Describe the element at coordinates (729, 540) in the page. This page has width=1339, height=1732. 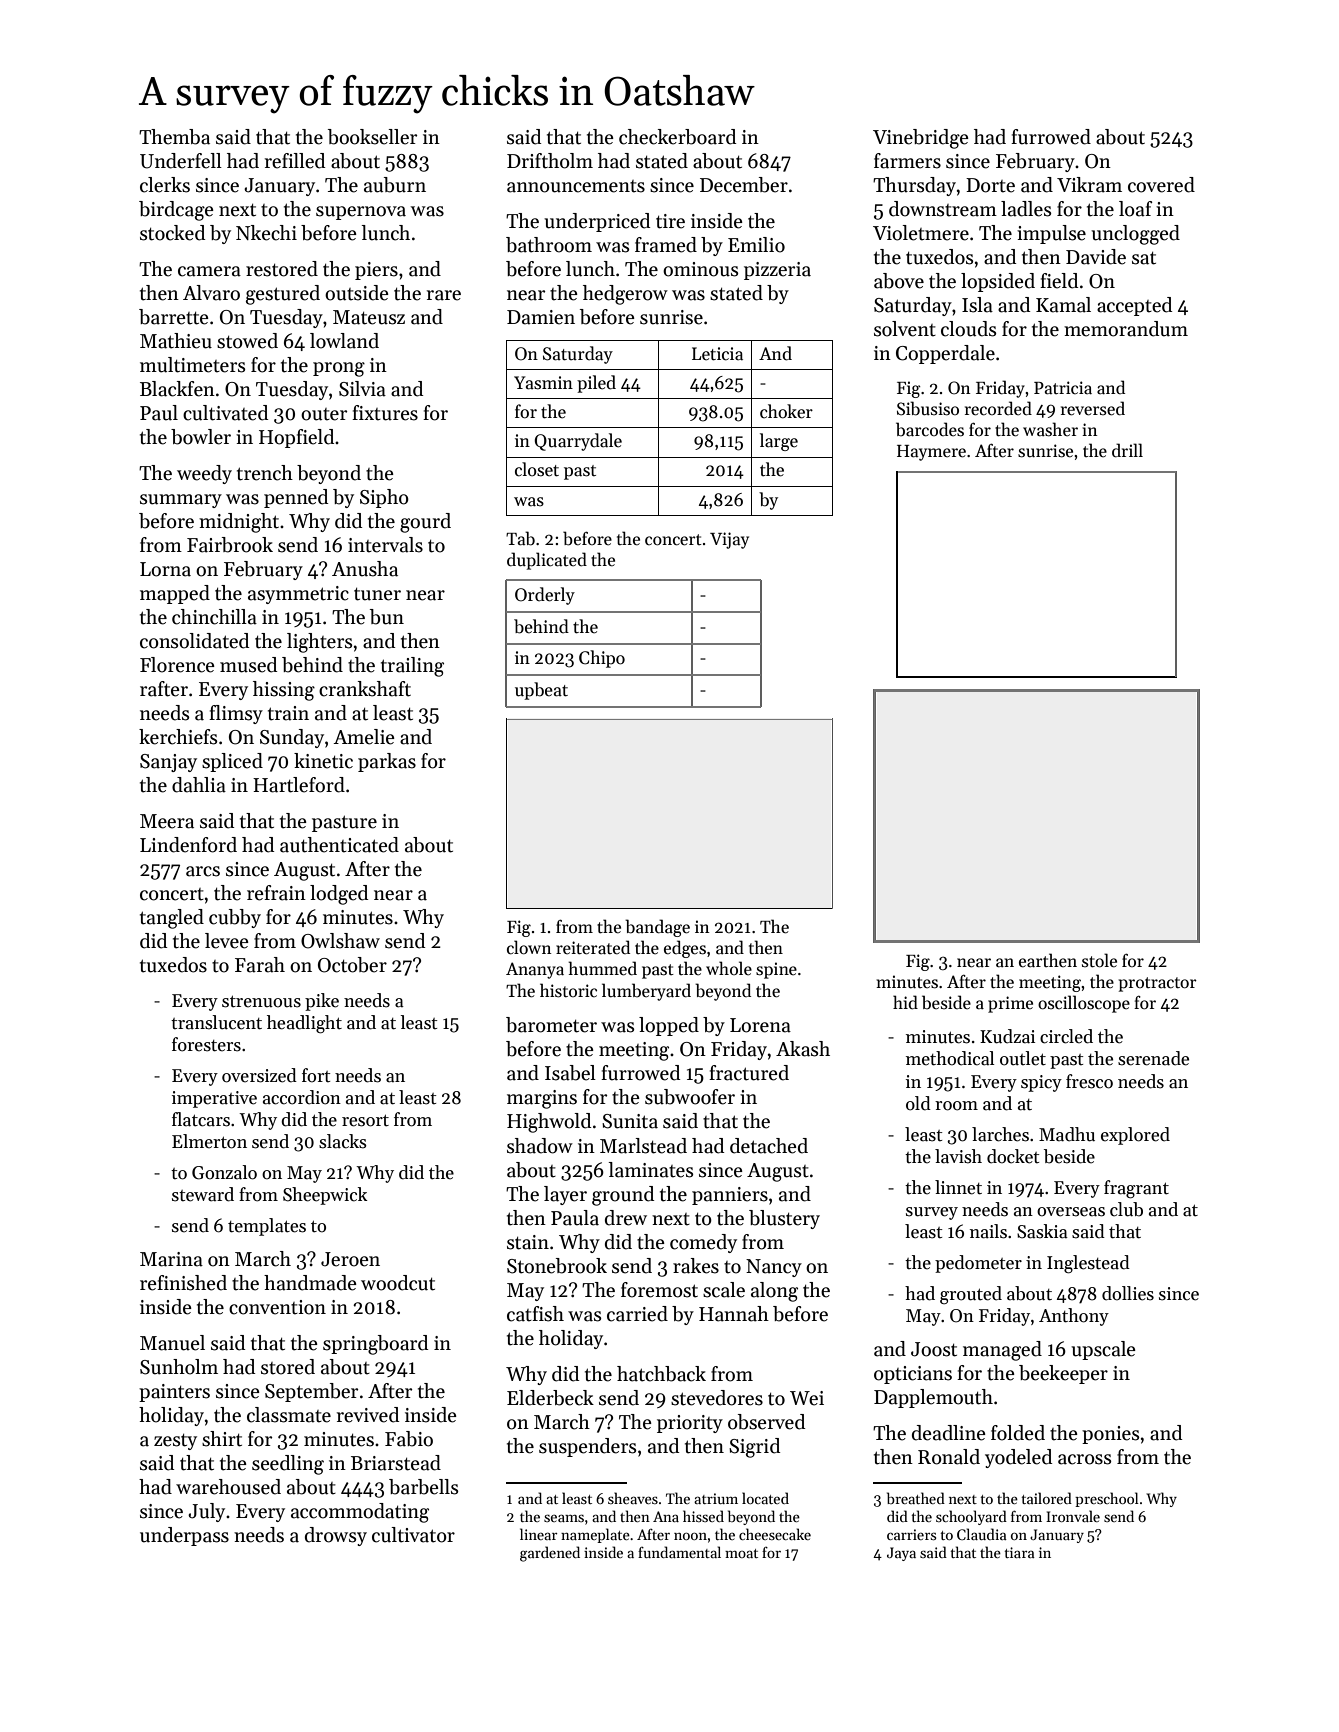
I see `Vijay` at that location.
